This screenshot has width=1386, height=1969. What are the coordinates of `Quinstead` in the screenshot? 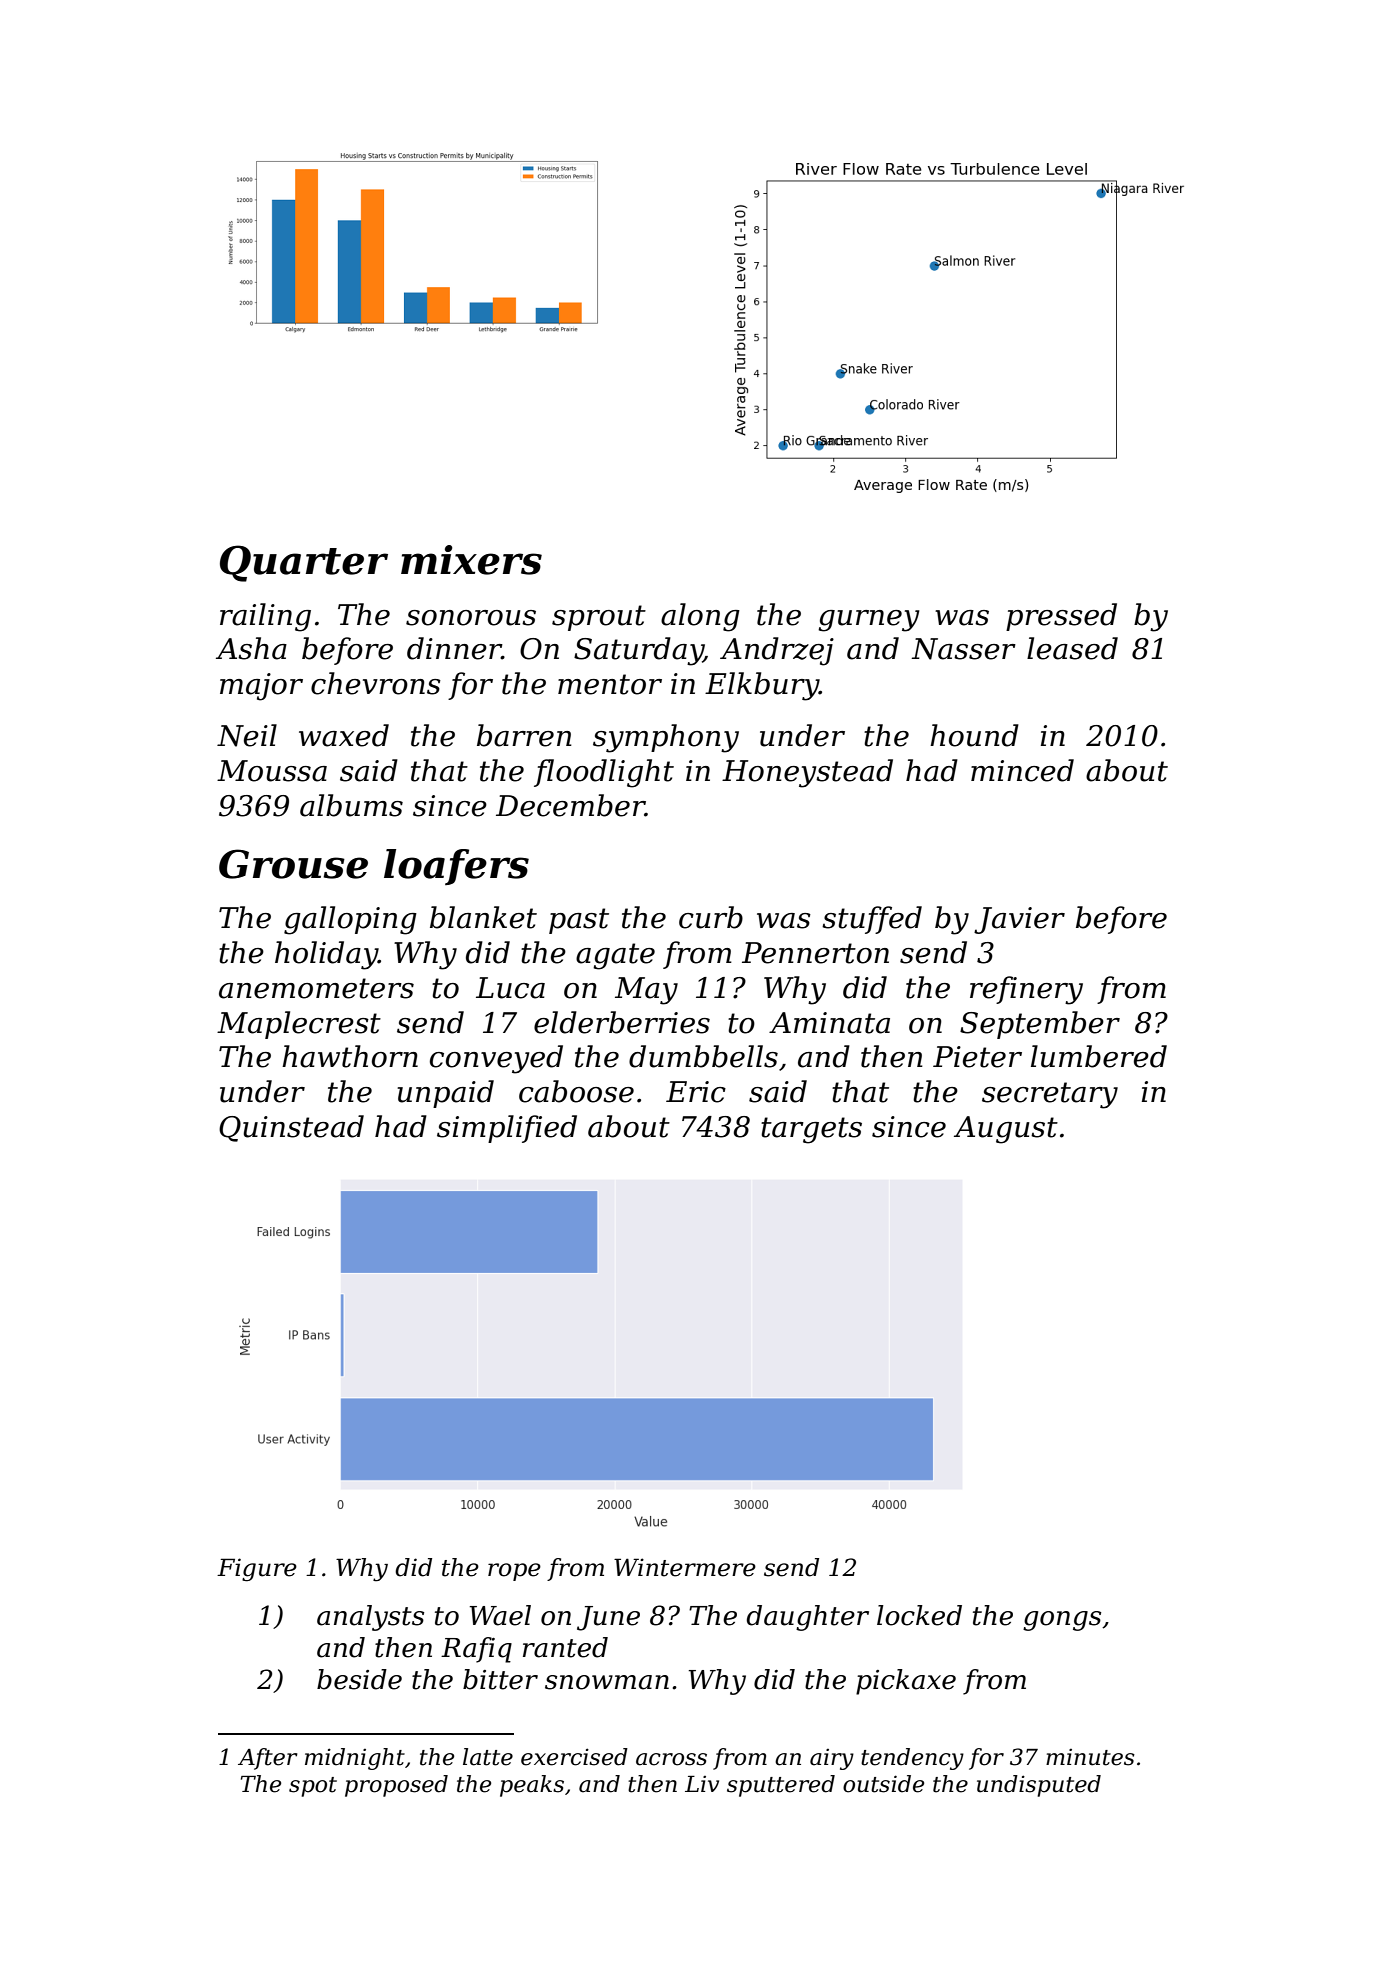 It's located at (291, 1128).
